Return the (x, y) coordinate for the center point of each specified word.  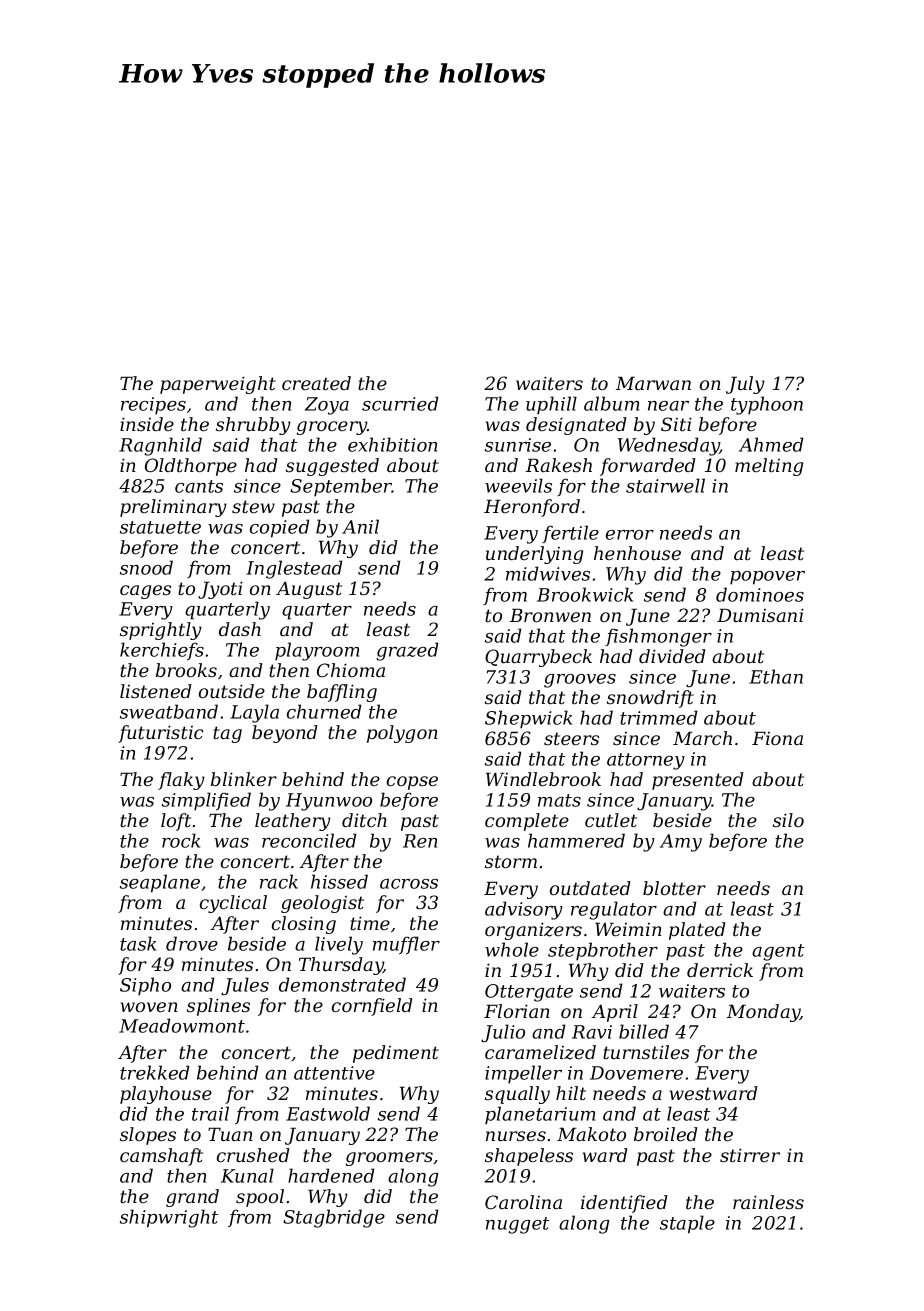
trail (210, 1113)
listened (156, 691)
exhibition (392, 444)
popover (767, 578)
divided (672, 656)
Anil (360, 526)
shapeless (529, 1157)
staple (687, 1224)
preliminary (173, 508)
